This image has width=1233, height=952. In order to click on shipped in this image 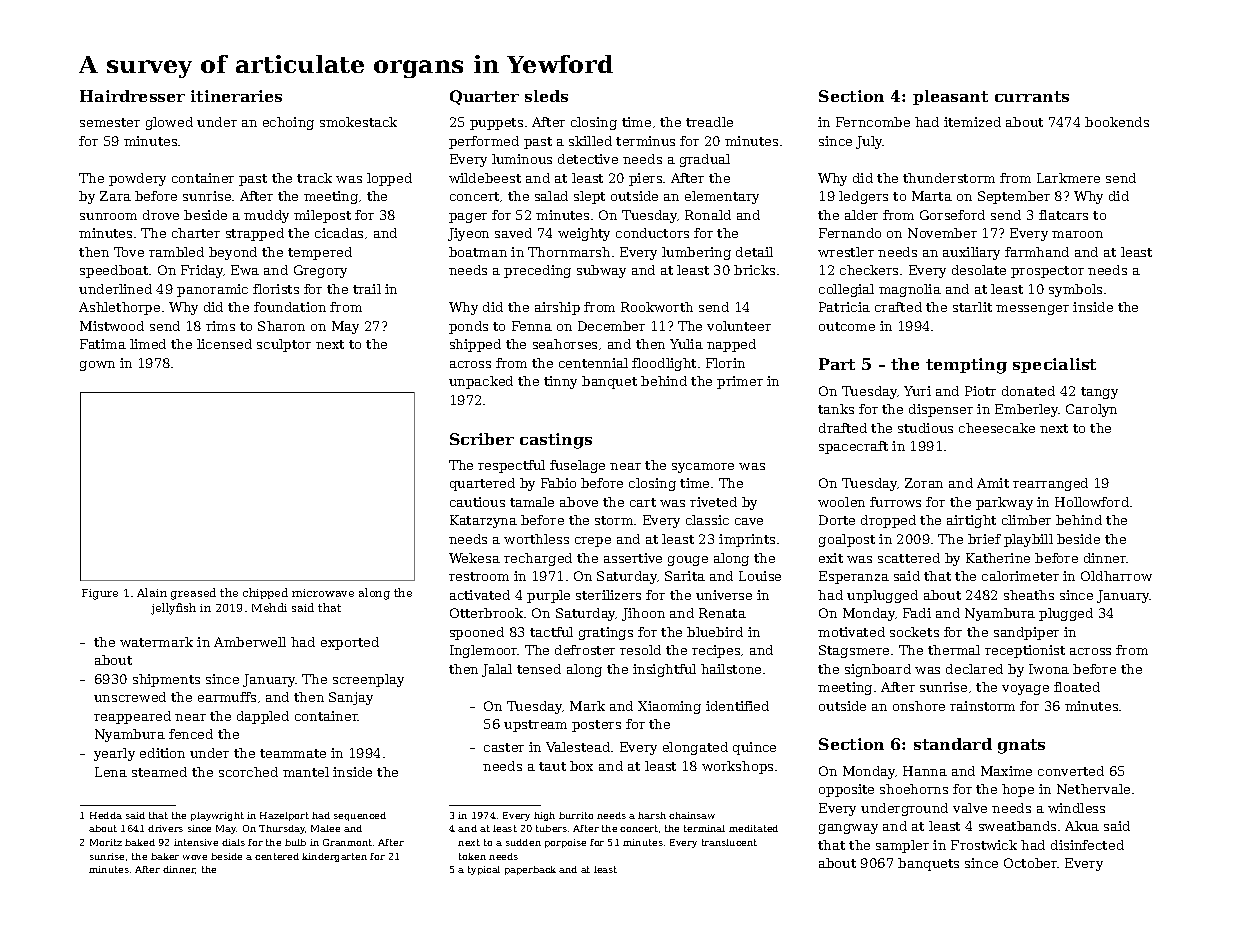, I will do `click(475, 345)`.
